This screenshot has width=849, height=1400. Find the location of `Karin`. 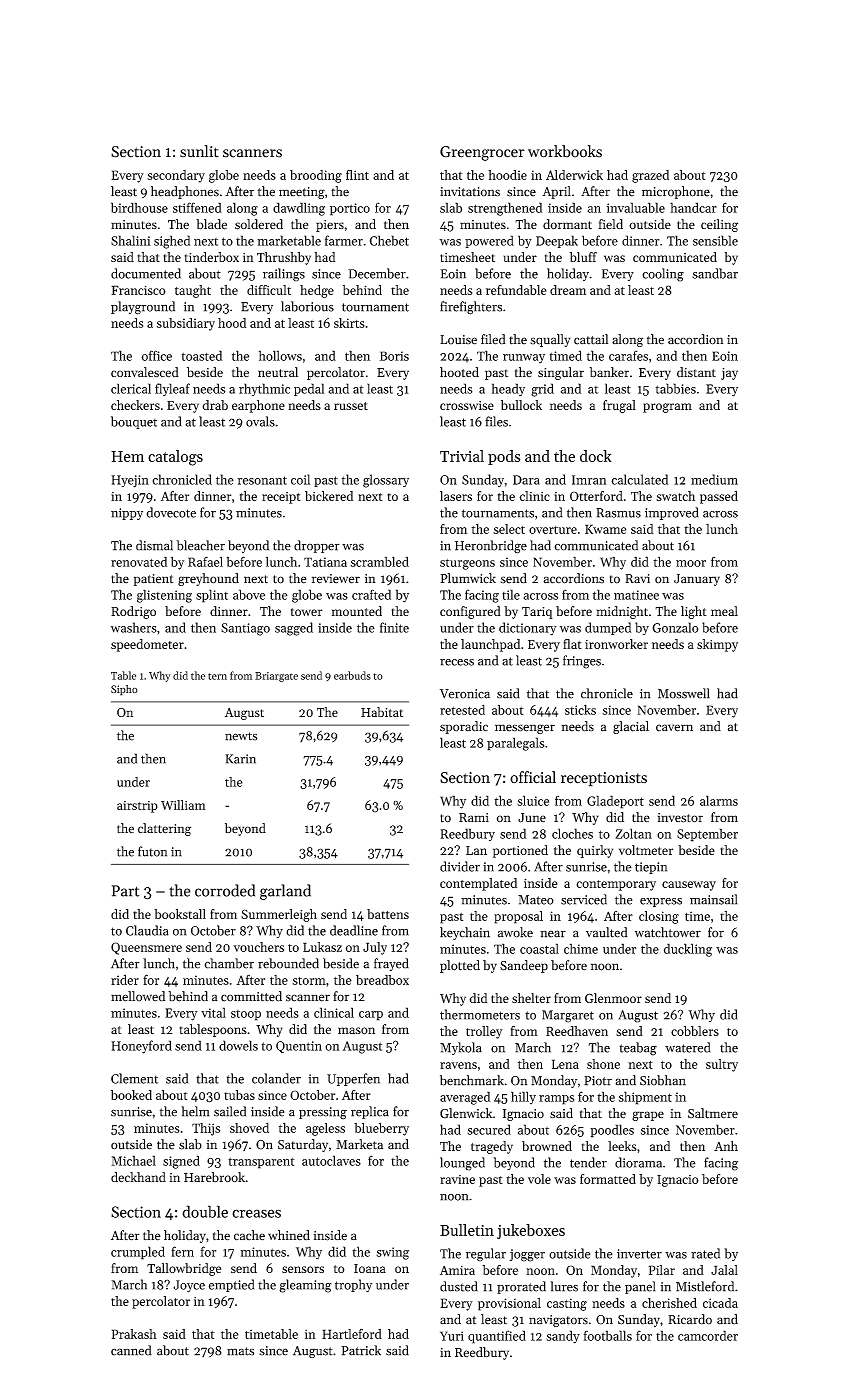

Karin is located at coordinates (240, 759).
